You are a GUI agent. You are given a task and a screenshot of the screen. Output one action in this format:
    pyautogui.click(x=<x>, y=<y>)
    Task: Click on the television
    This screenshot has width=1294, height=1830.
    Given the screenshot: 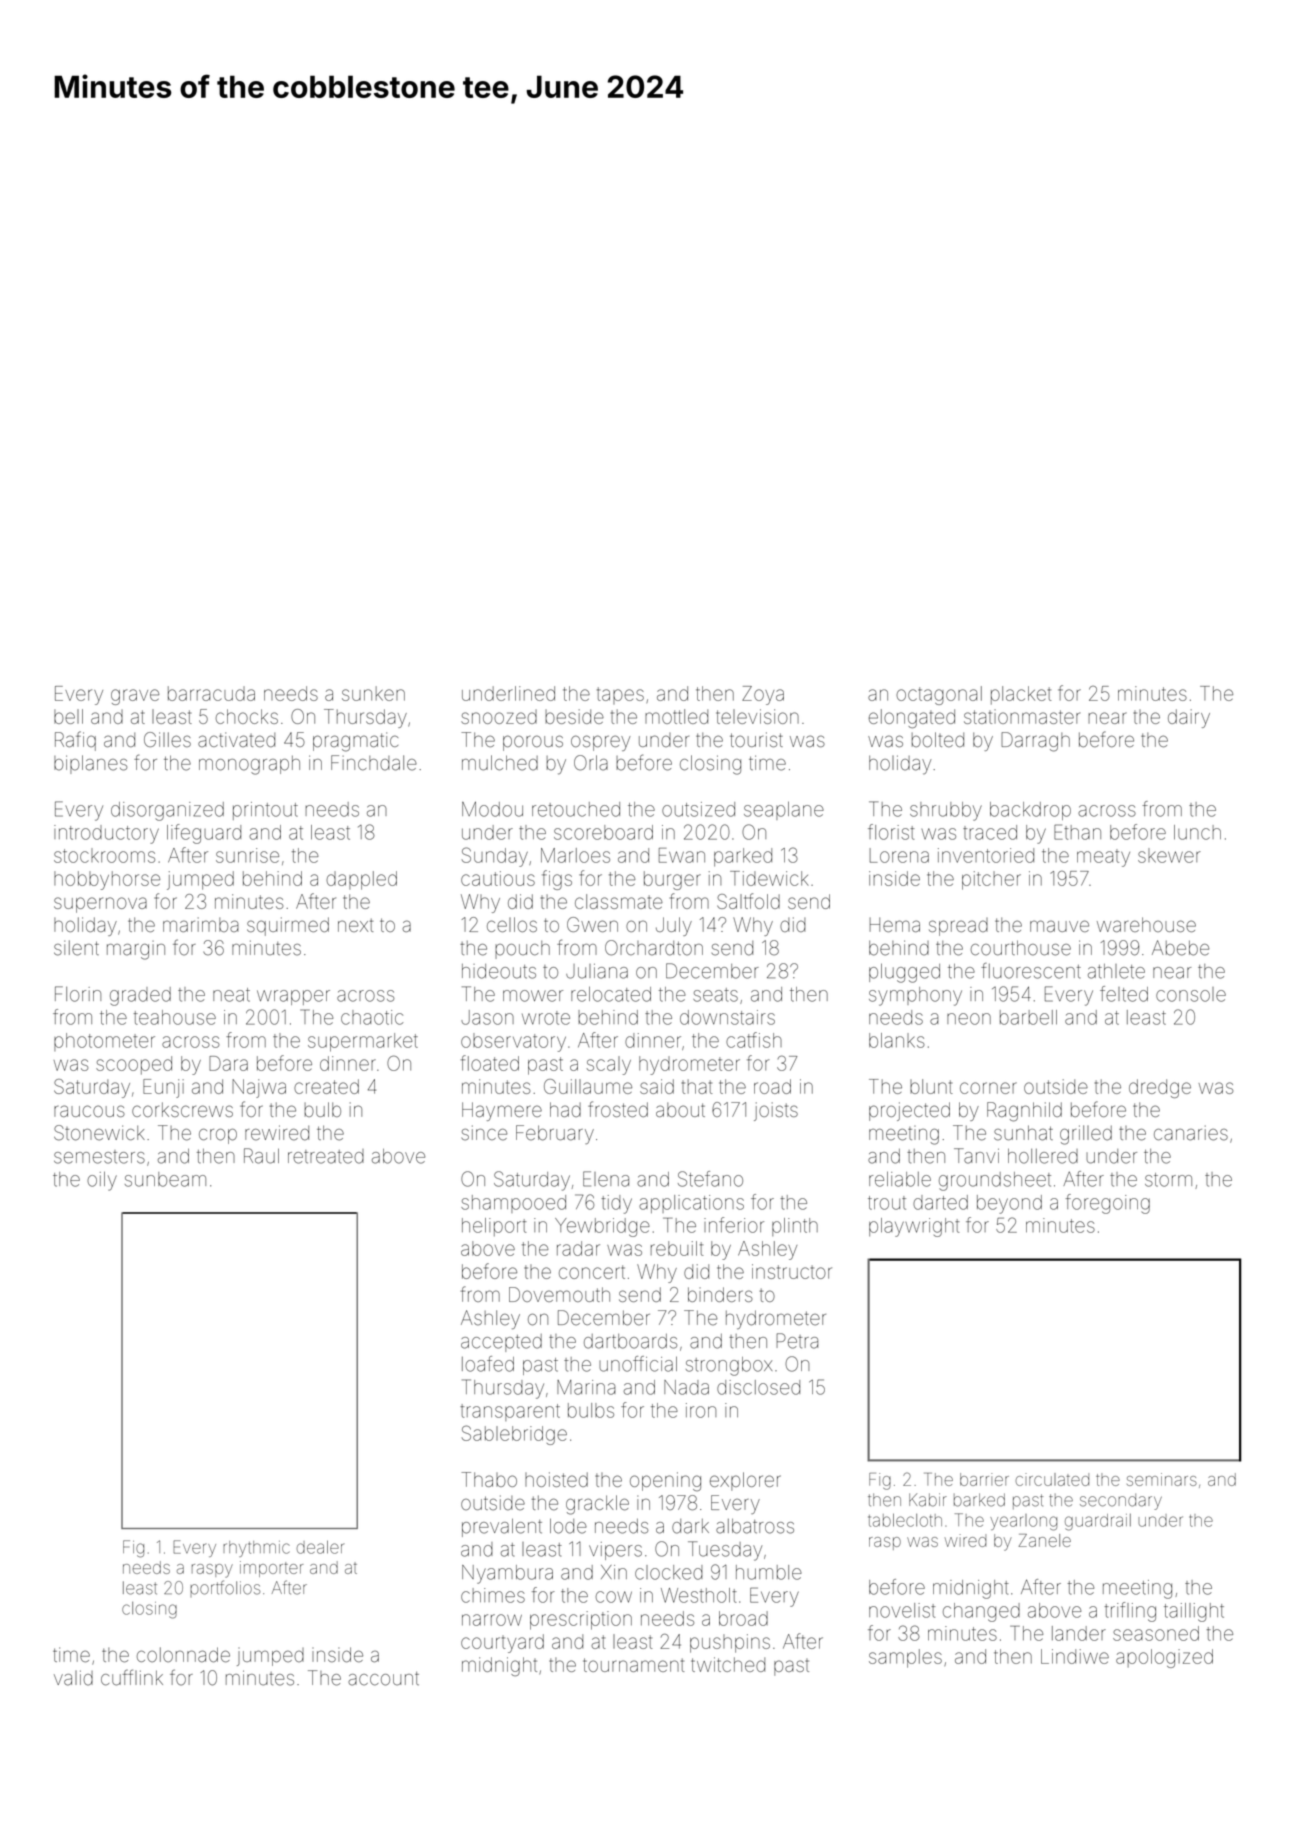 What is the action you would take?
    pyautogui.click(x=757, y=716)
